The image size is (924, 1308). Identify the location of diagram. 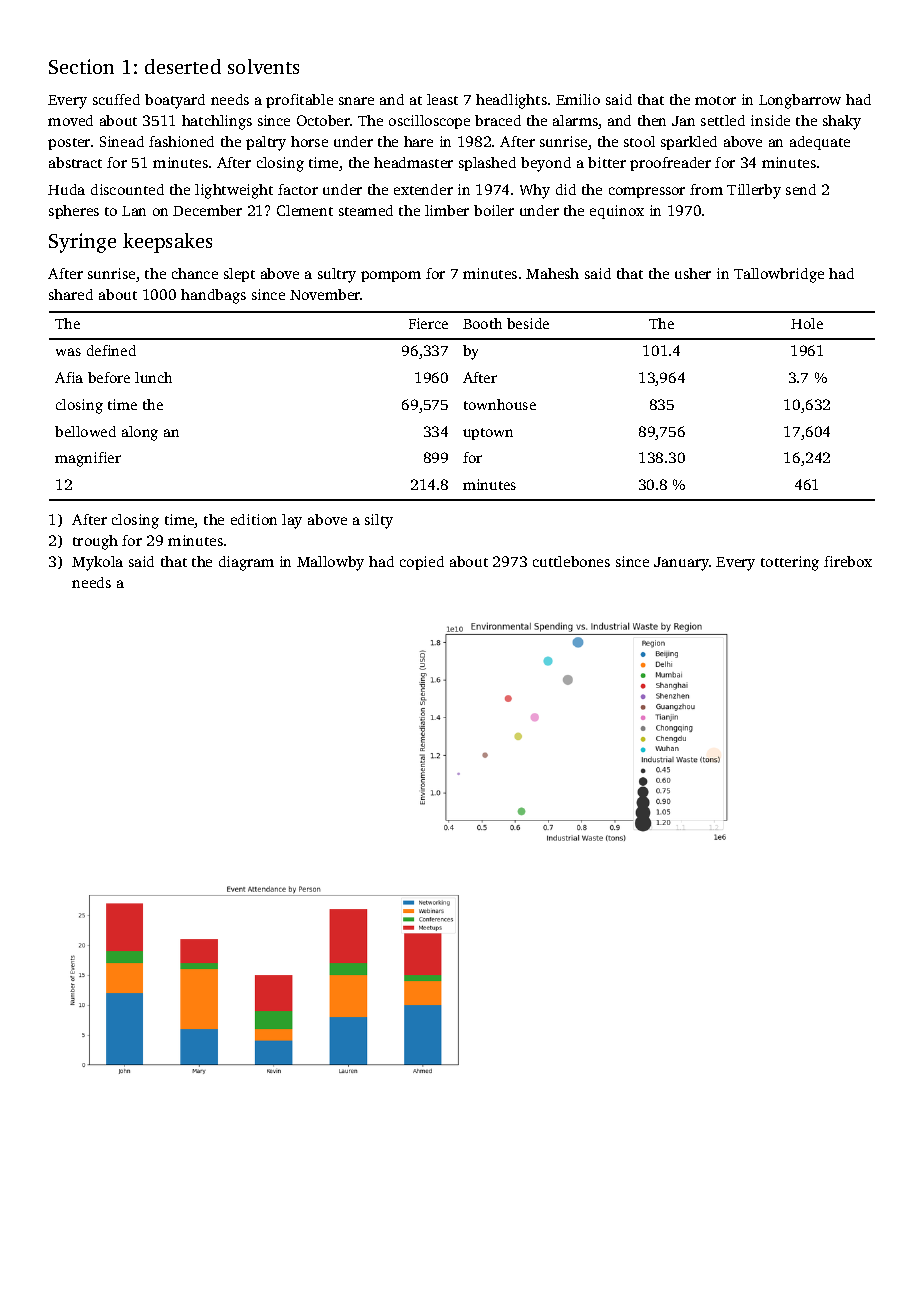
(246, 563).
